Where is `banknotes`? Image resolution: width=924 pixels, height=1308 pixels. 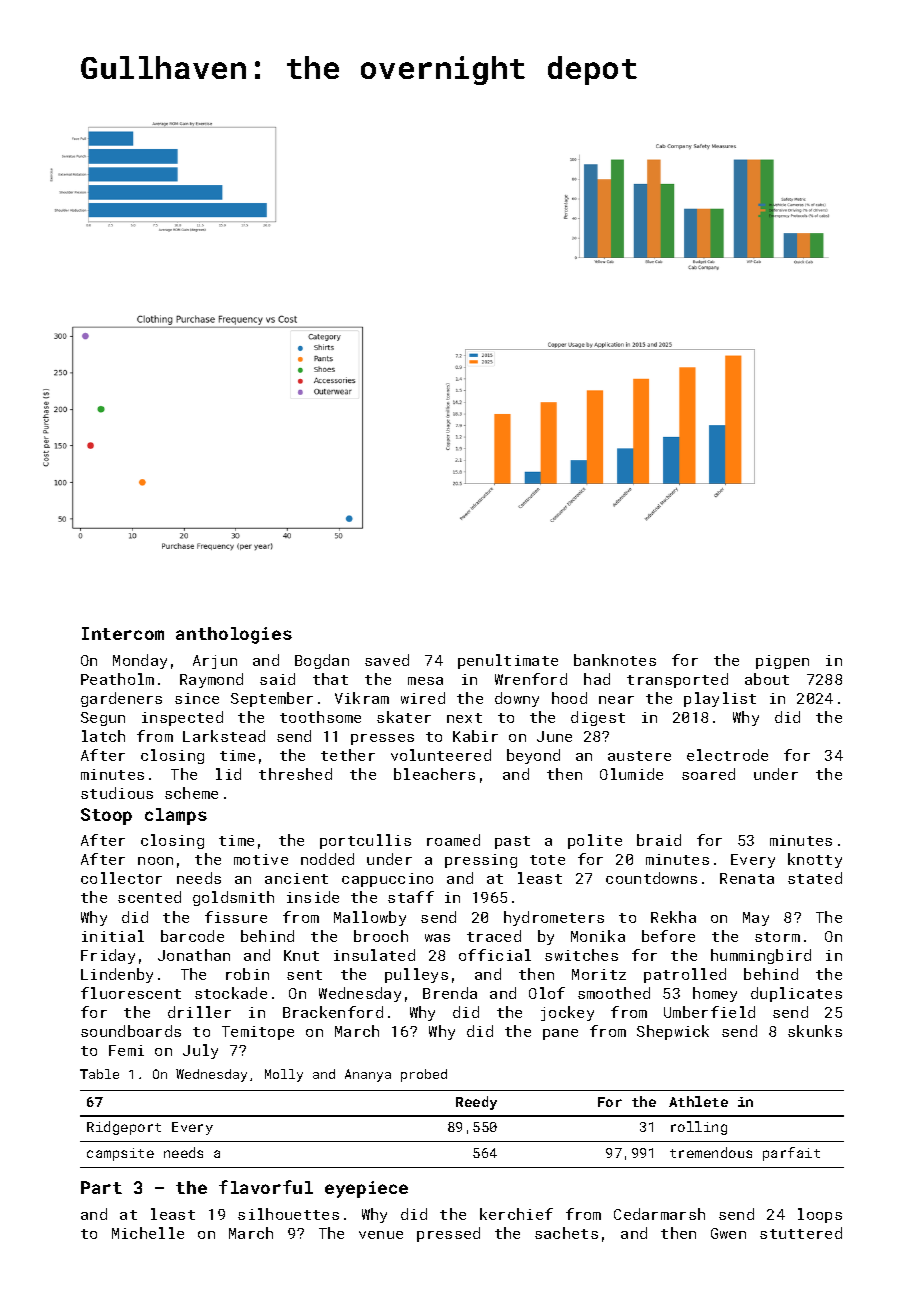
banknotes is located at coordinates (615, 660).
